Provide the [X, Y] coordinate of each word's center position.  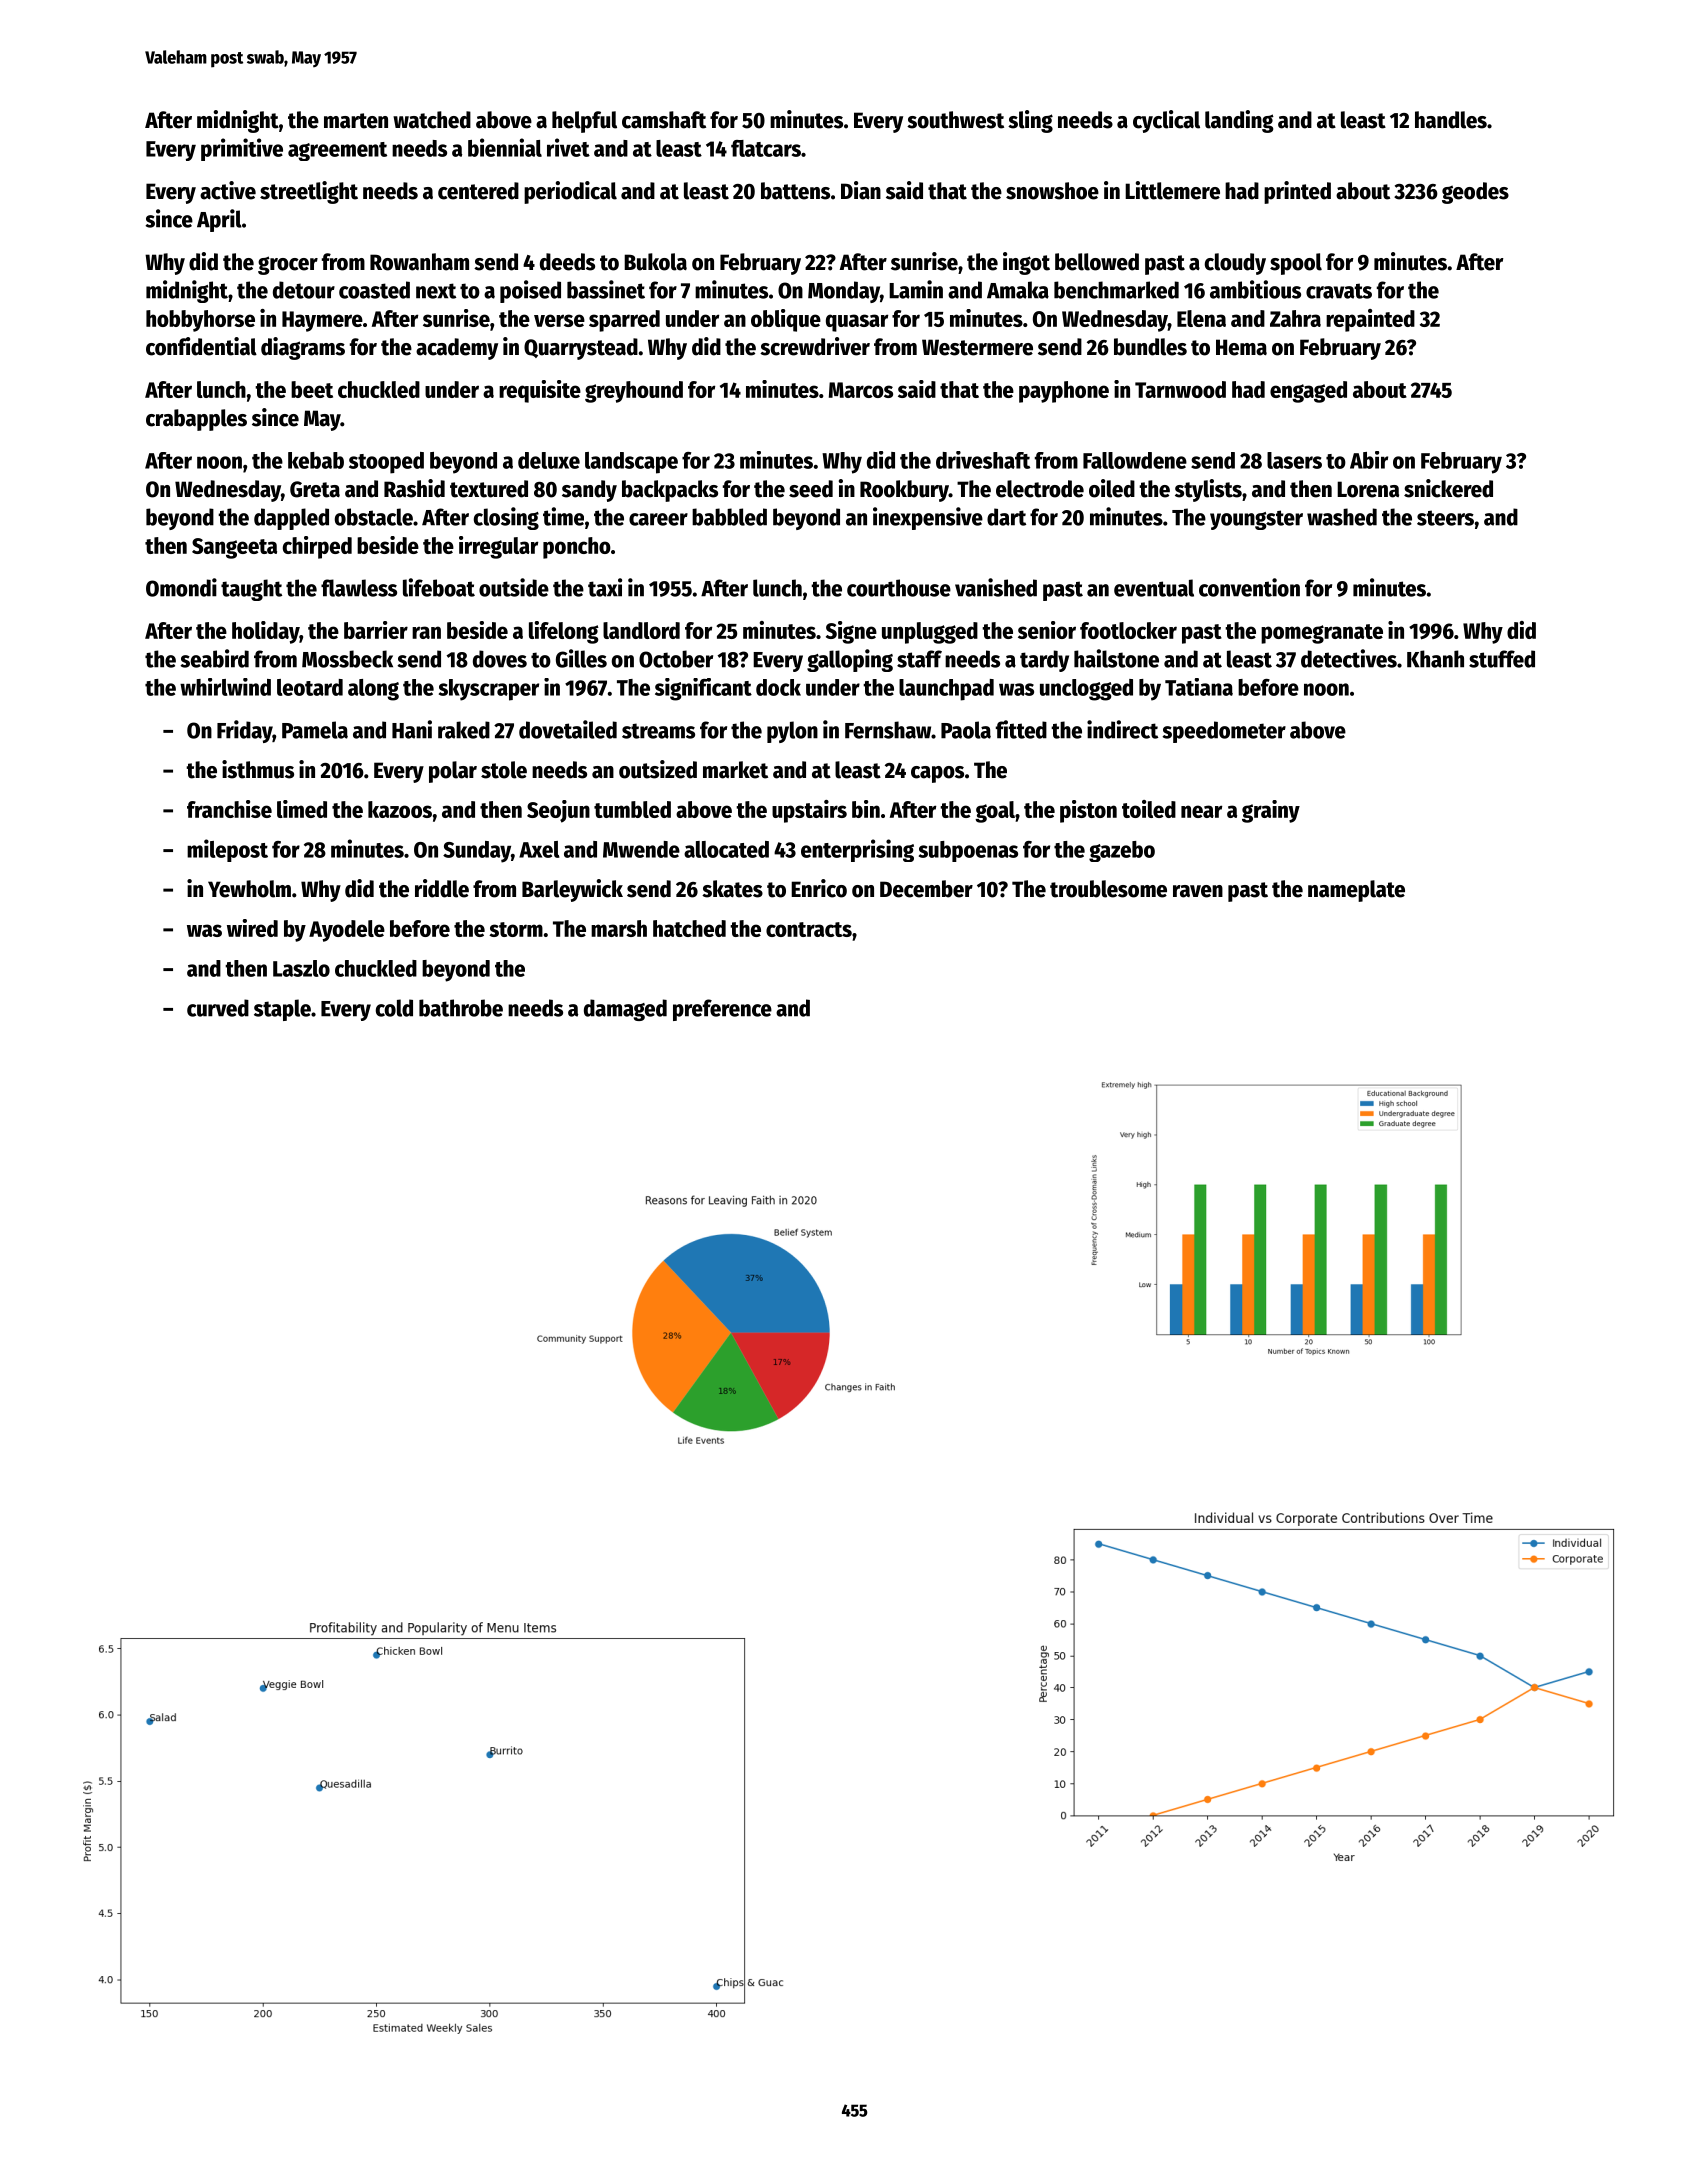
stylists [1208, 490]
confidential [201, 346]
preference [722, 1010]
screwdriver [815, 346]
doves [500, 659]
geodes [1475, 193]
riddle [442, 888]
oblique [786, 320]
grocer [288, 265]
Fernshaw [888, 730]
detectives [1349, 658]
